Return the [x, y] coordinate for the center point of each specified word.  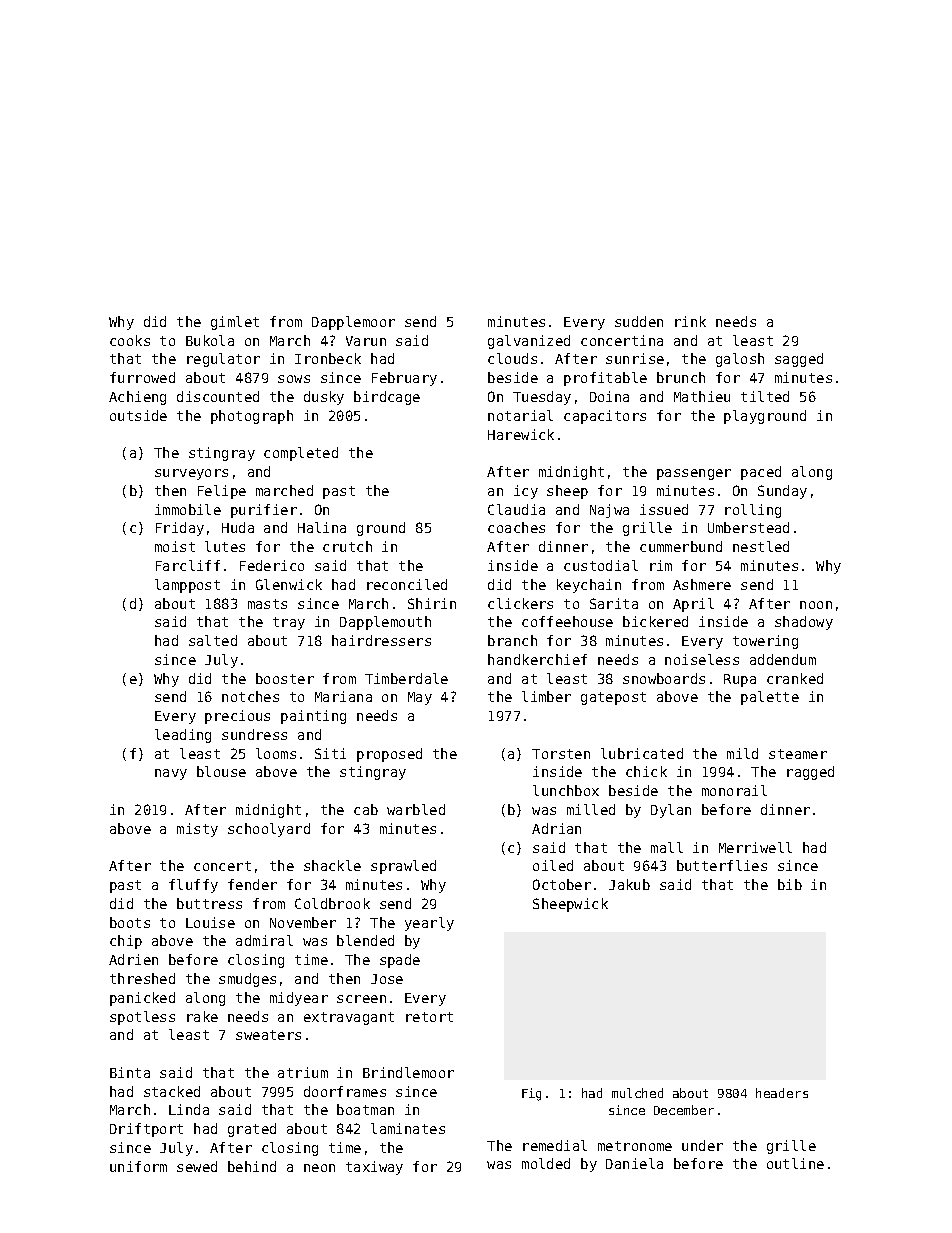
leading [183, 736]
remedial [555, 1145]
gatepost [613, 698]
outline [795, 1163]
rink [690, 321]
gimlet [235, 323]
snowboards [664, 678]
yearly [429, 924]
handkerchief [537, 659]
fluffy [193, 886]
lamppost [187, 586]
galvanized [529, 342]
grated [252, 1130]
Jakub [629, 884]
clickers [520, 603]
